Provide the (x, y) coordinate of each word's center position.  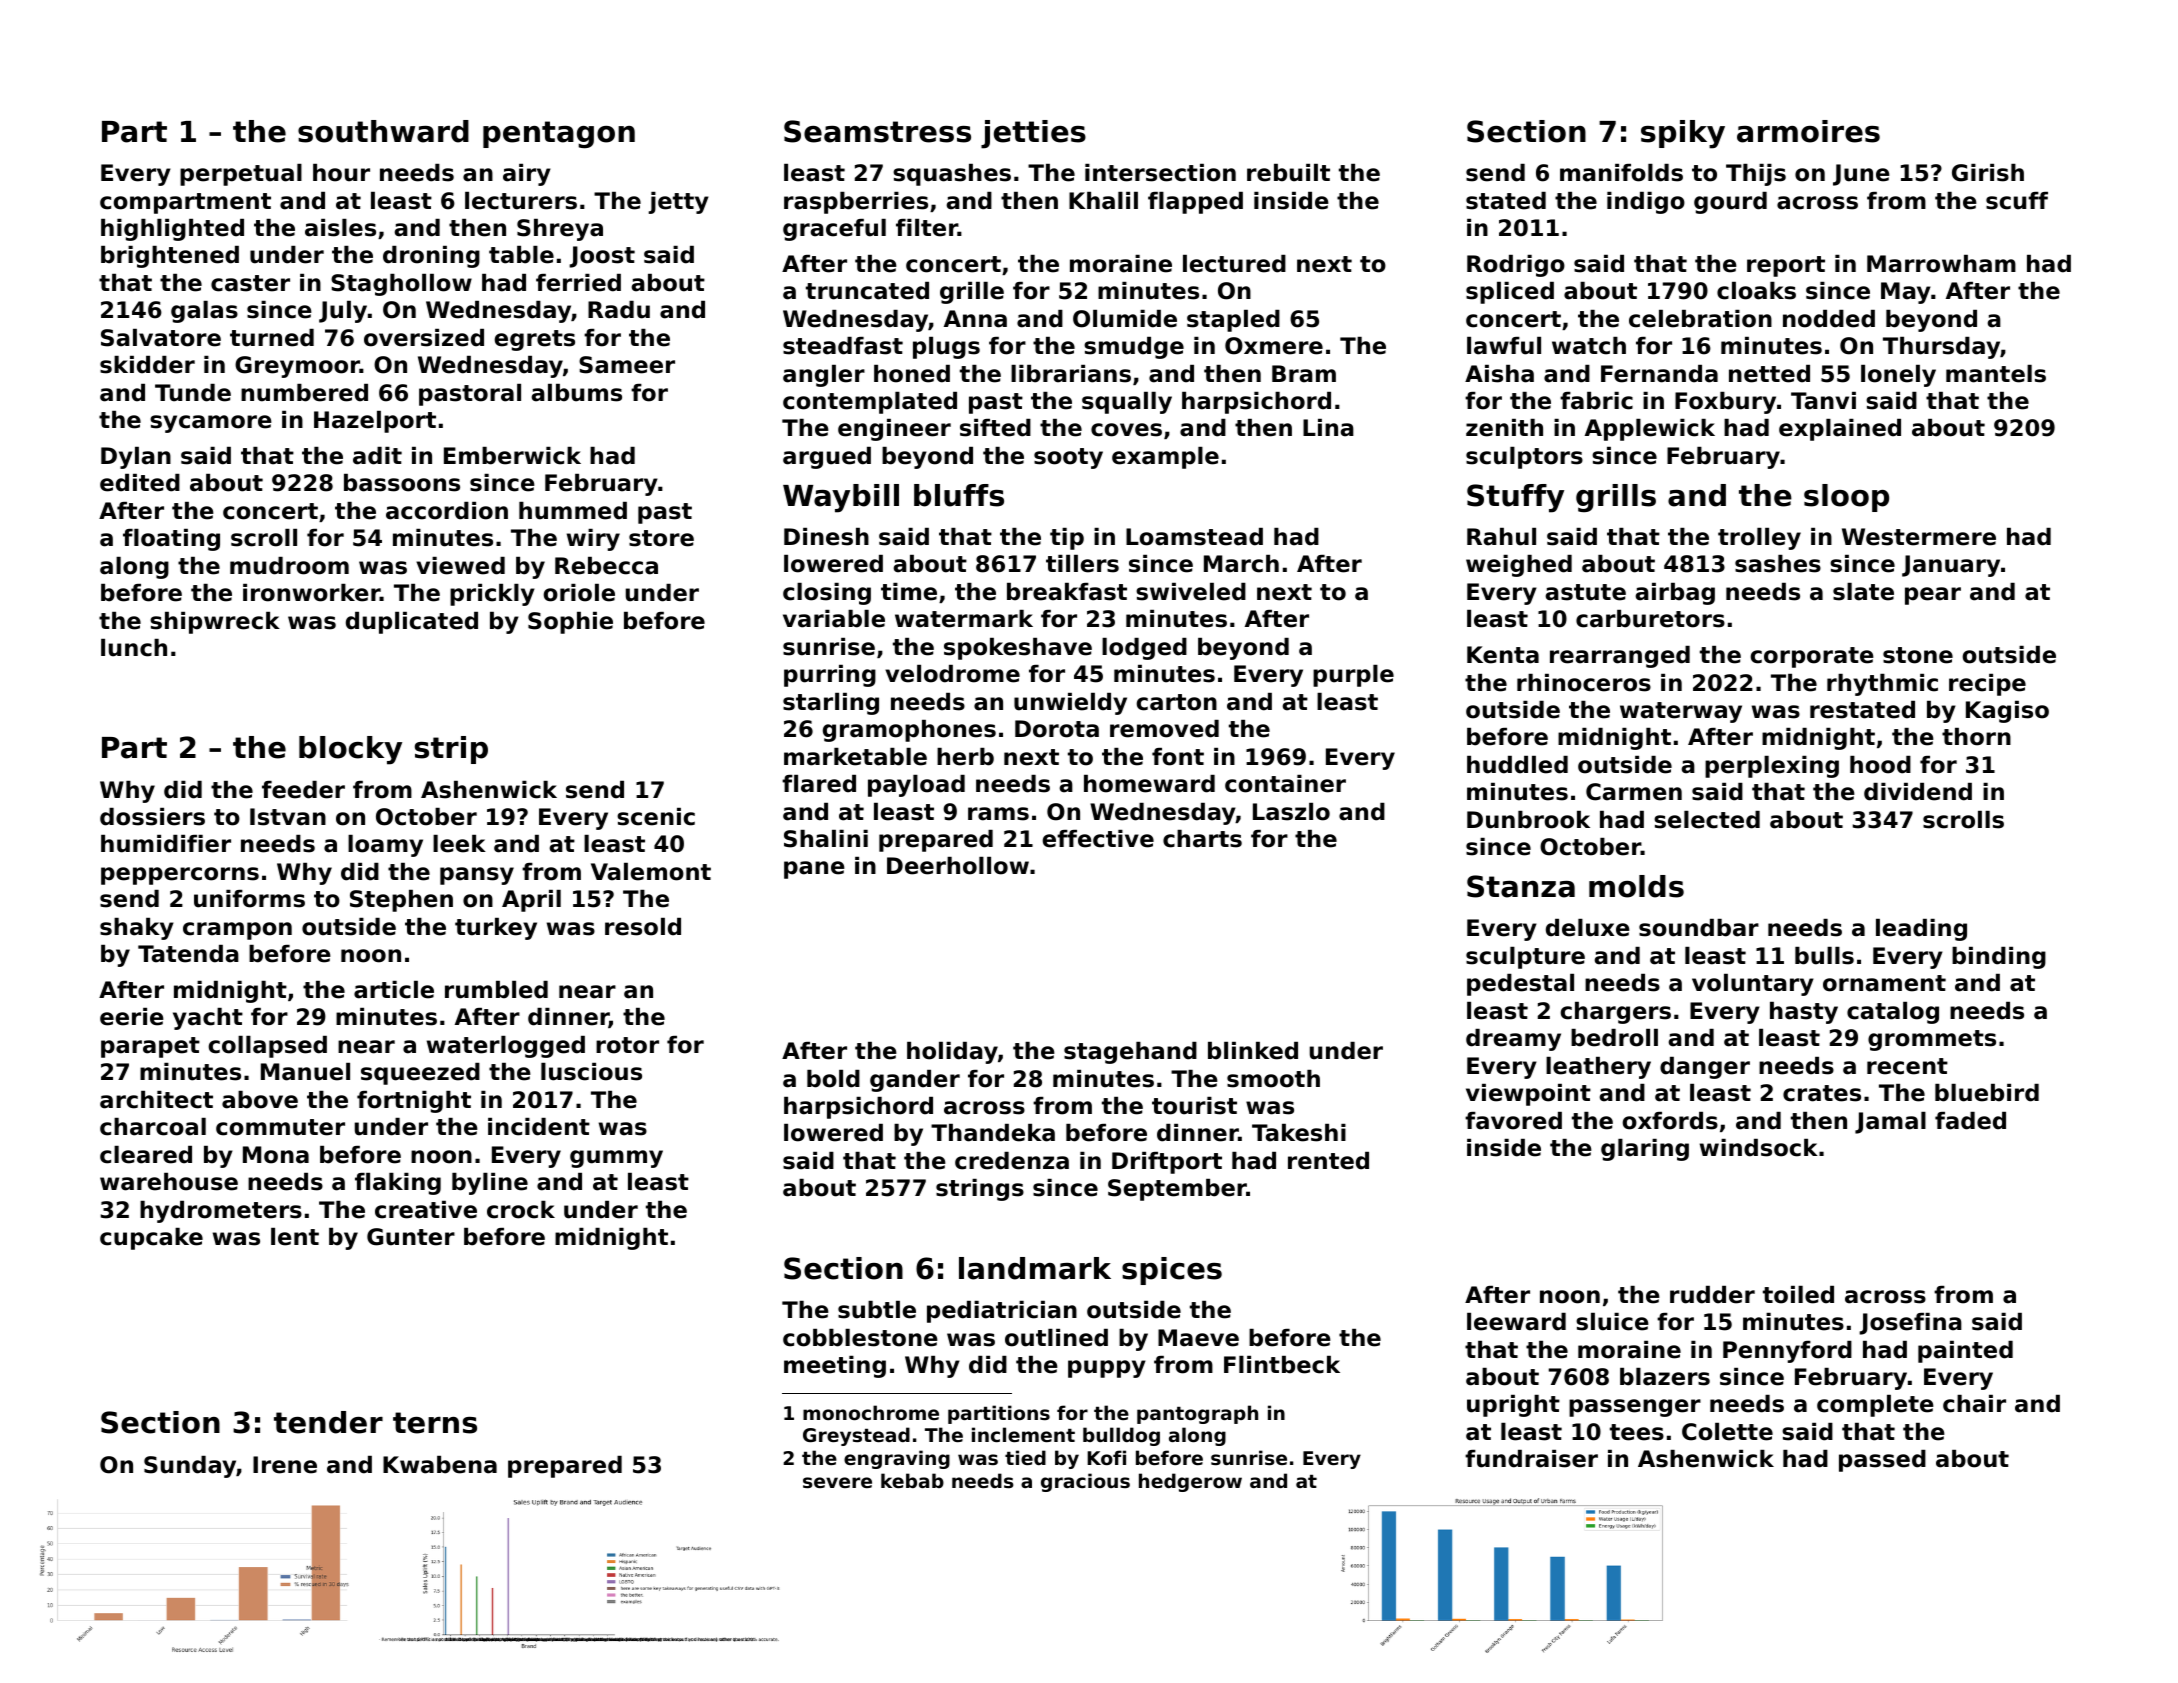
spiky (1683, 134)
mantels (1996, 374)
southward (383, 131)
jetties (1033, 134)
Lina (1328, 428)
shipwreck (215, 623)
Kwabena (440, 1465)
